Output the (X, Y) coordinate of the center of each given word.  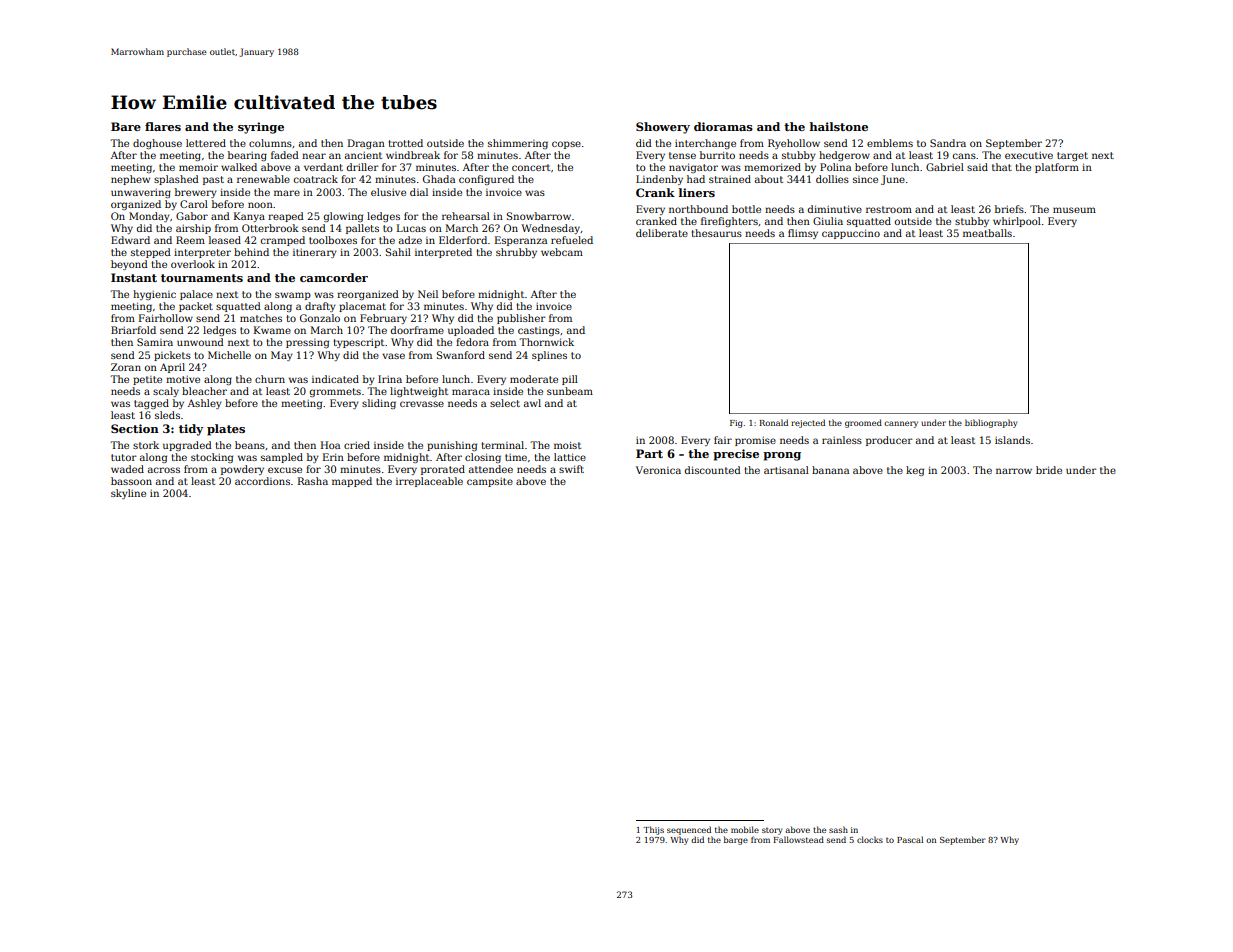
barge (736, 840)
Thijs (653, 830)
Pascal (910, 839)
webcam (562, 252)
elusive (388, 192)
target (1072, 156)
